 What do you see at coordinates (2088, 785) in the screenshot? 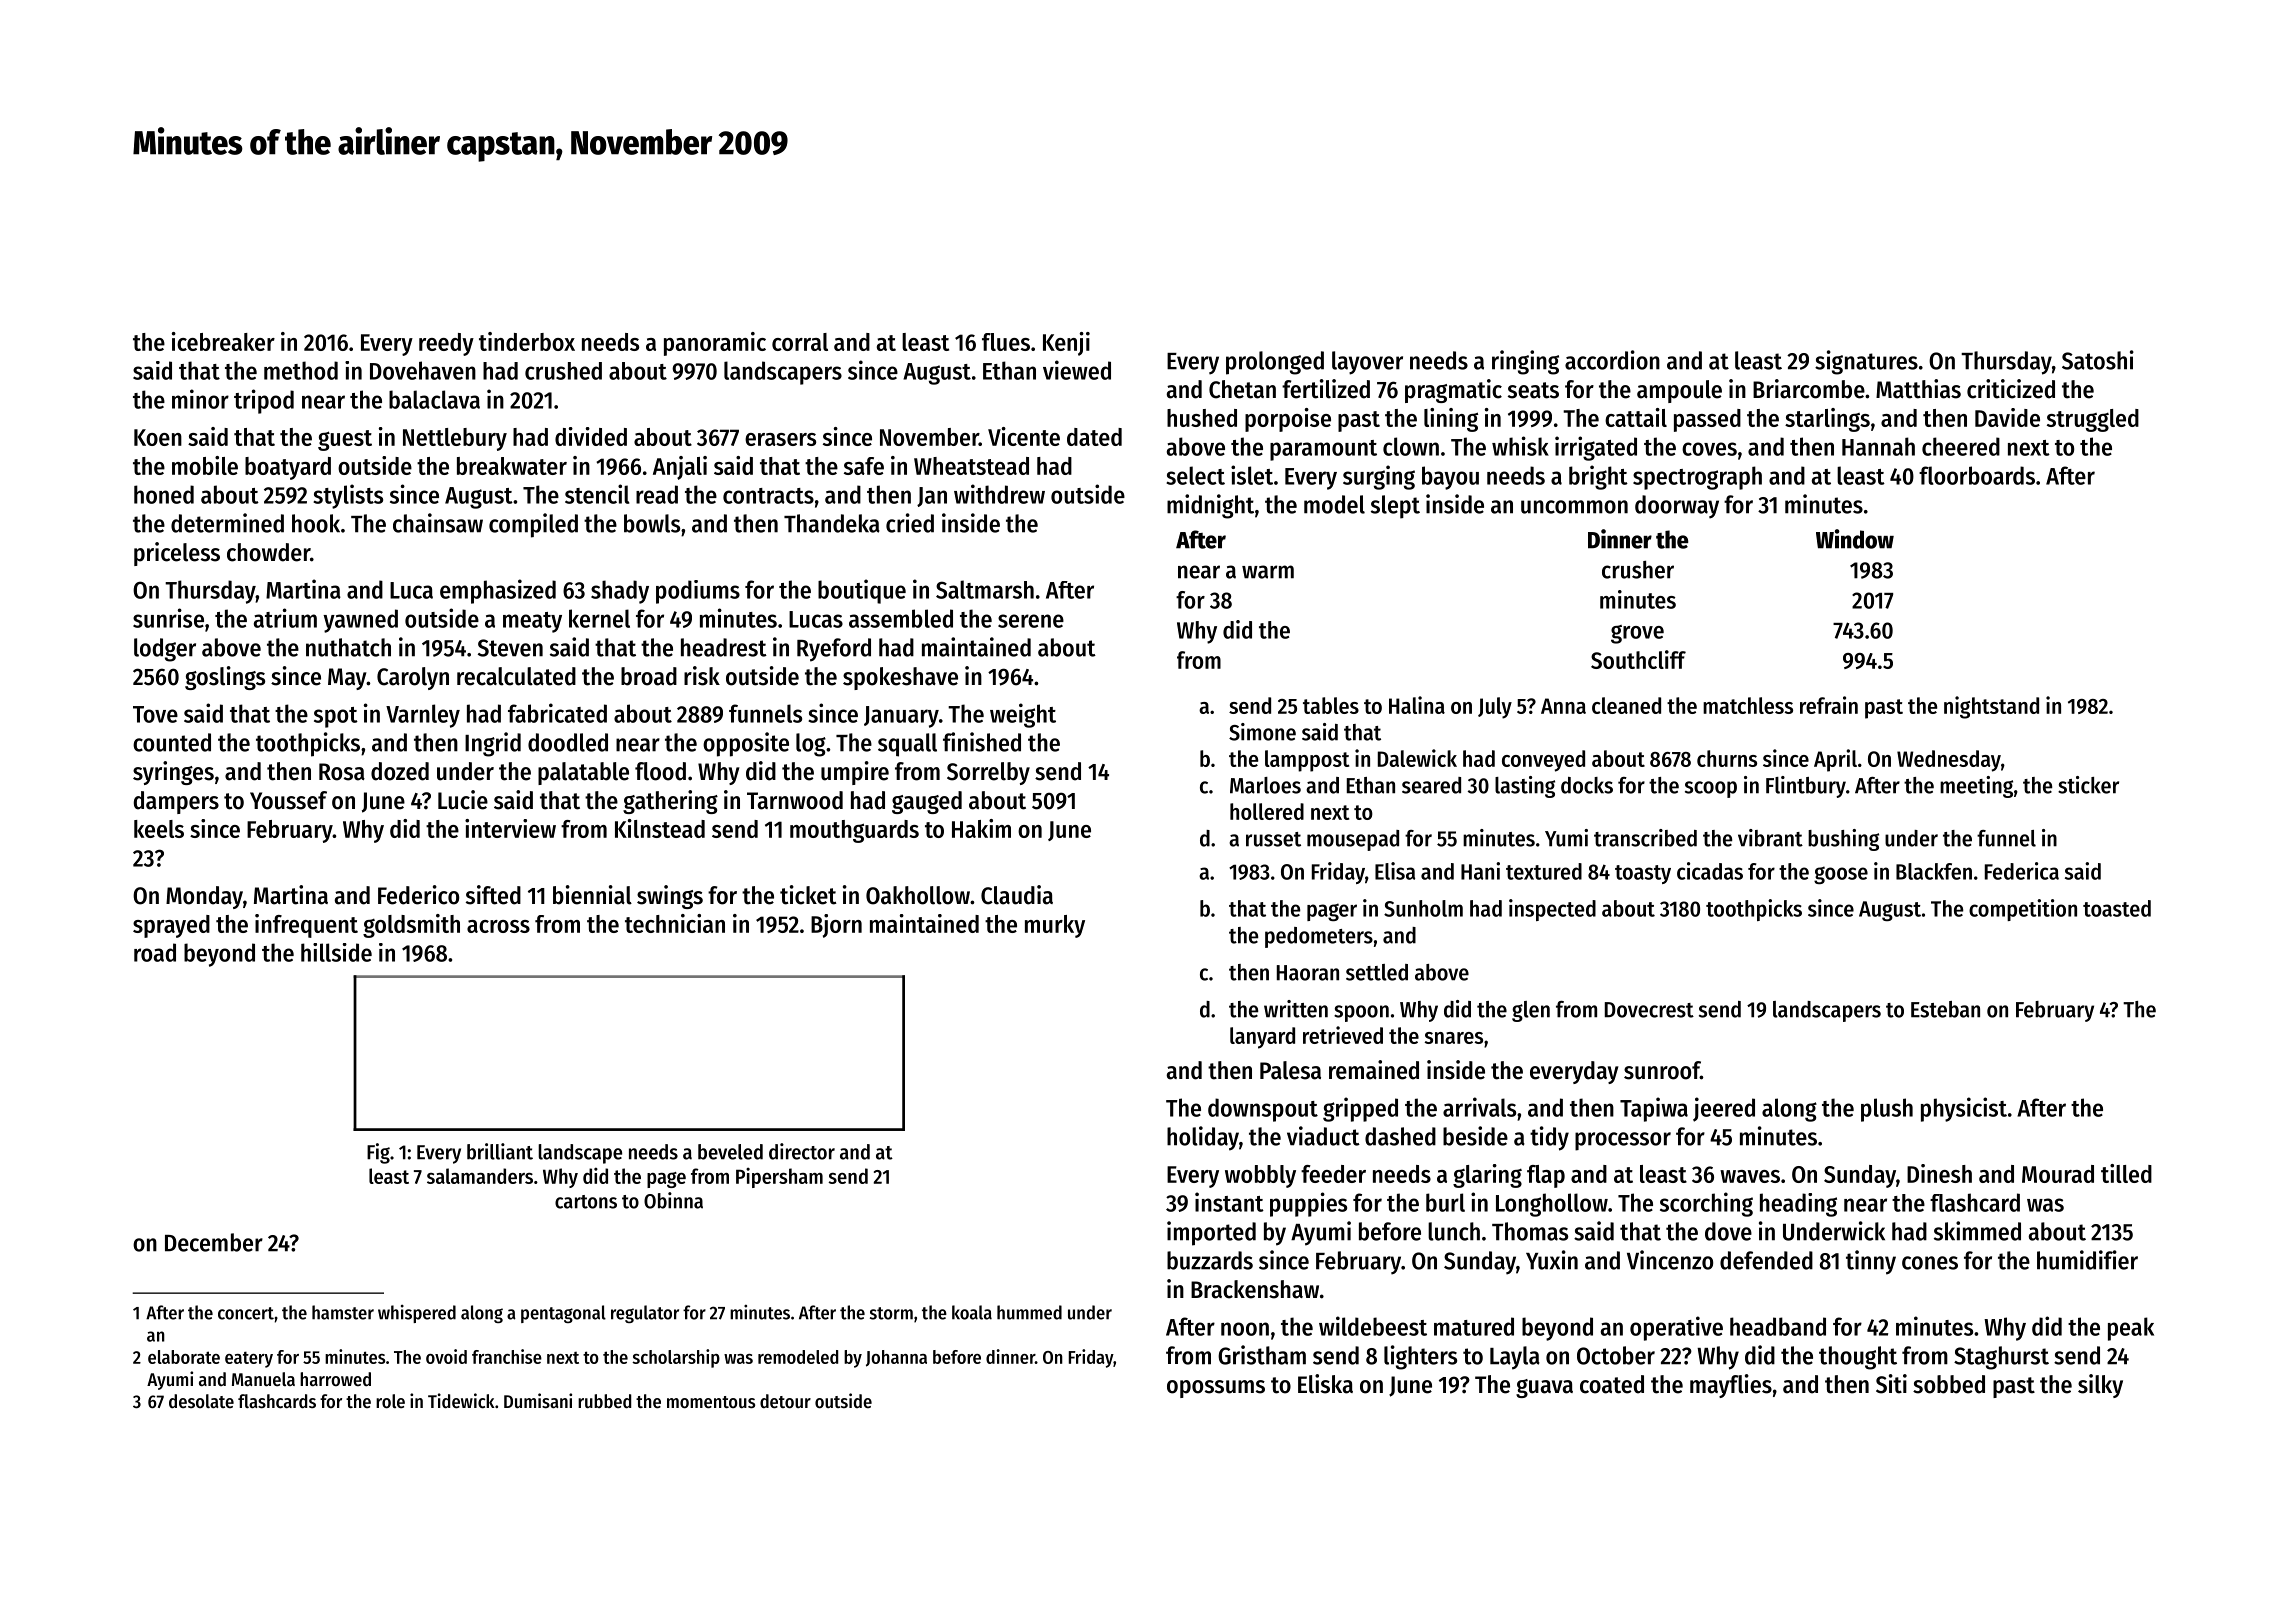
I see `sticker` at bounding box center [2088, 785].
